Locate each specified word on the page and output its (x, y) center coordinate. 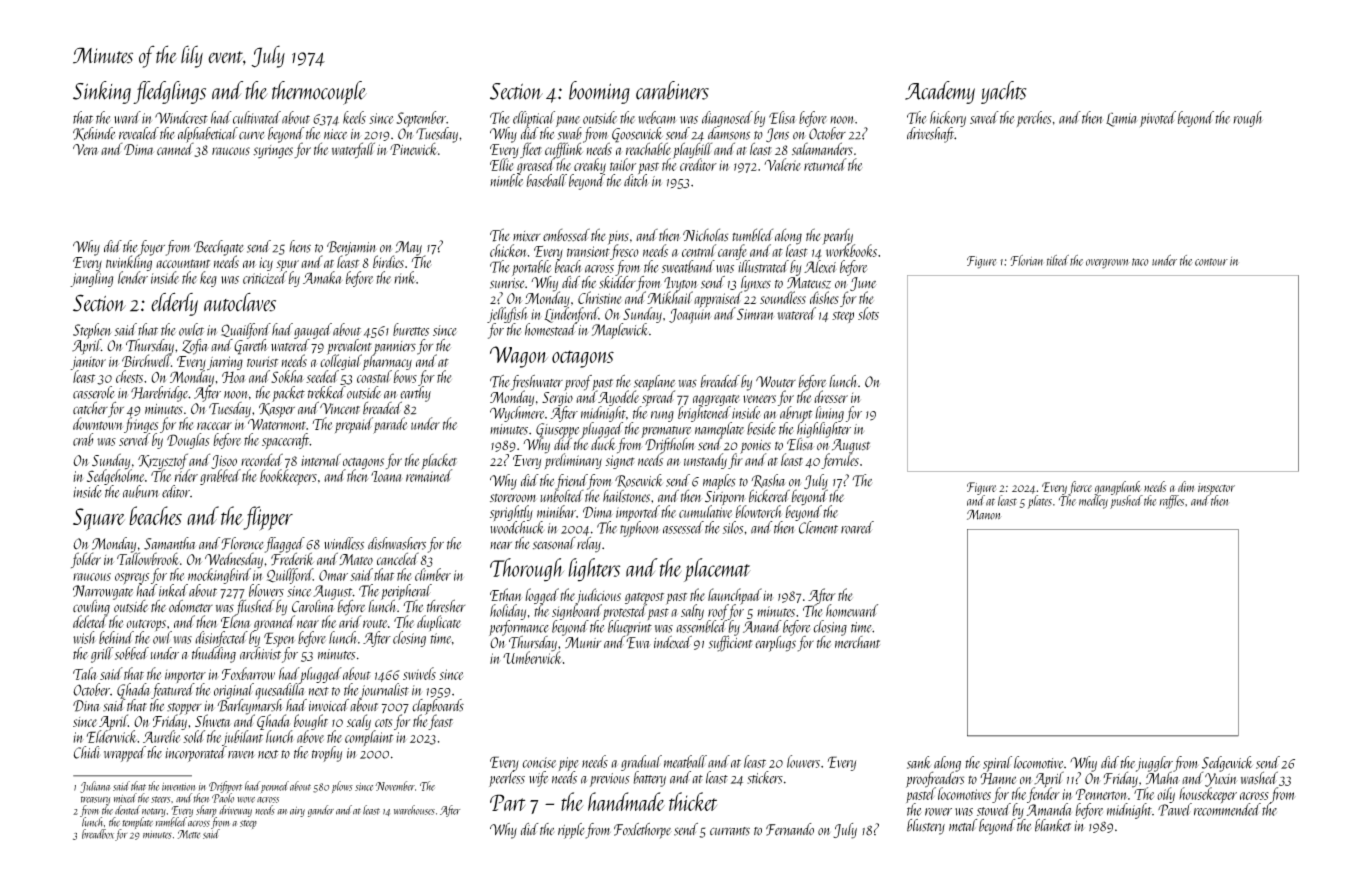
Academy (940, 92)
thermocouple (319, 93)
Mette (189, 834)
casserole (94, 392)
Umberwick (532, 657)
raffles (1172, 502)
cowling (91, 607)
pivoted (1158, 119)
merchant (857, 642)
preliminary (573, 461)
